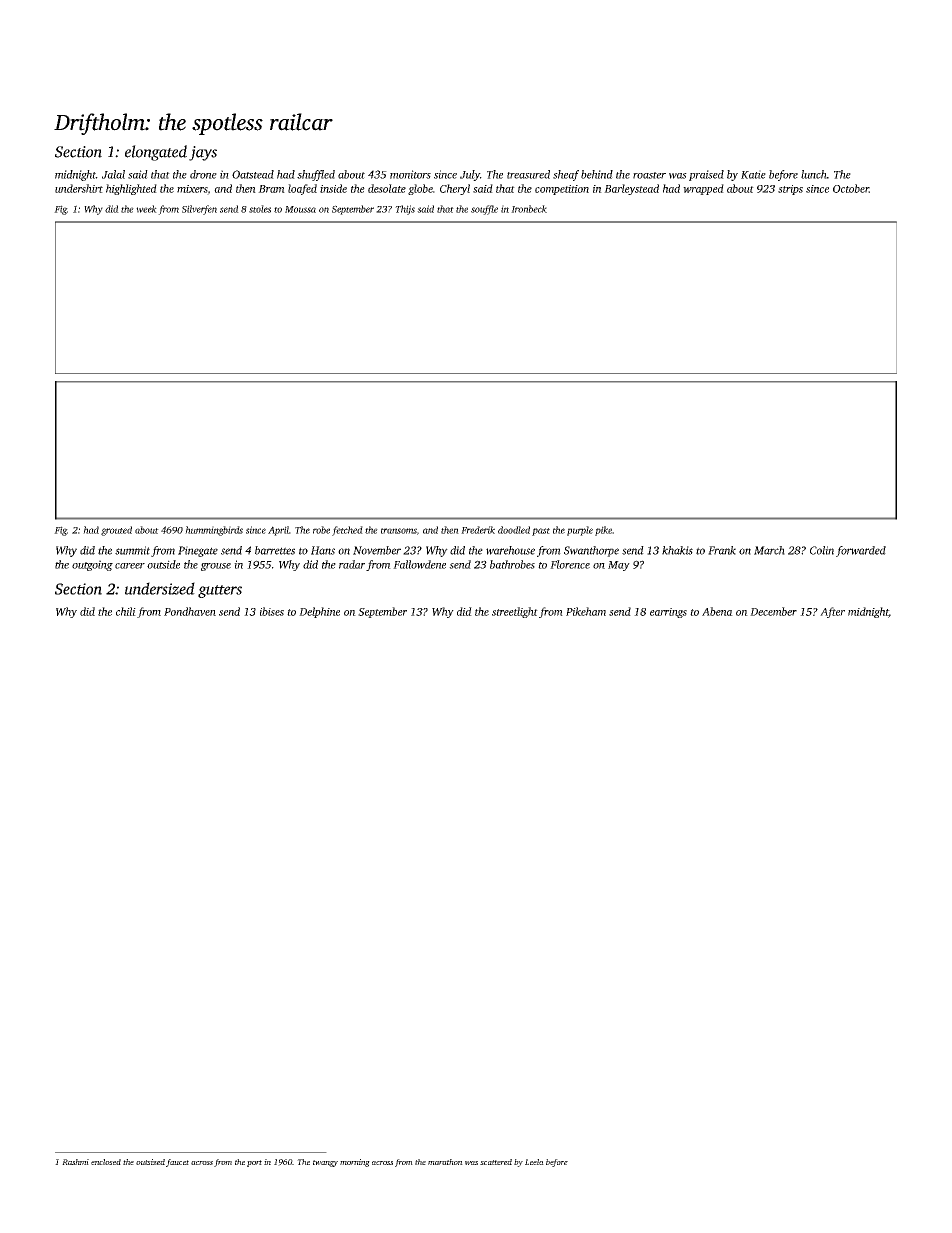 Image resolution: width=952 pixels, height=1233 pixels. What do you see at coordinates (832, 612) in the document?
I see `After` at bounding box center [832, 612].
